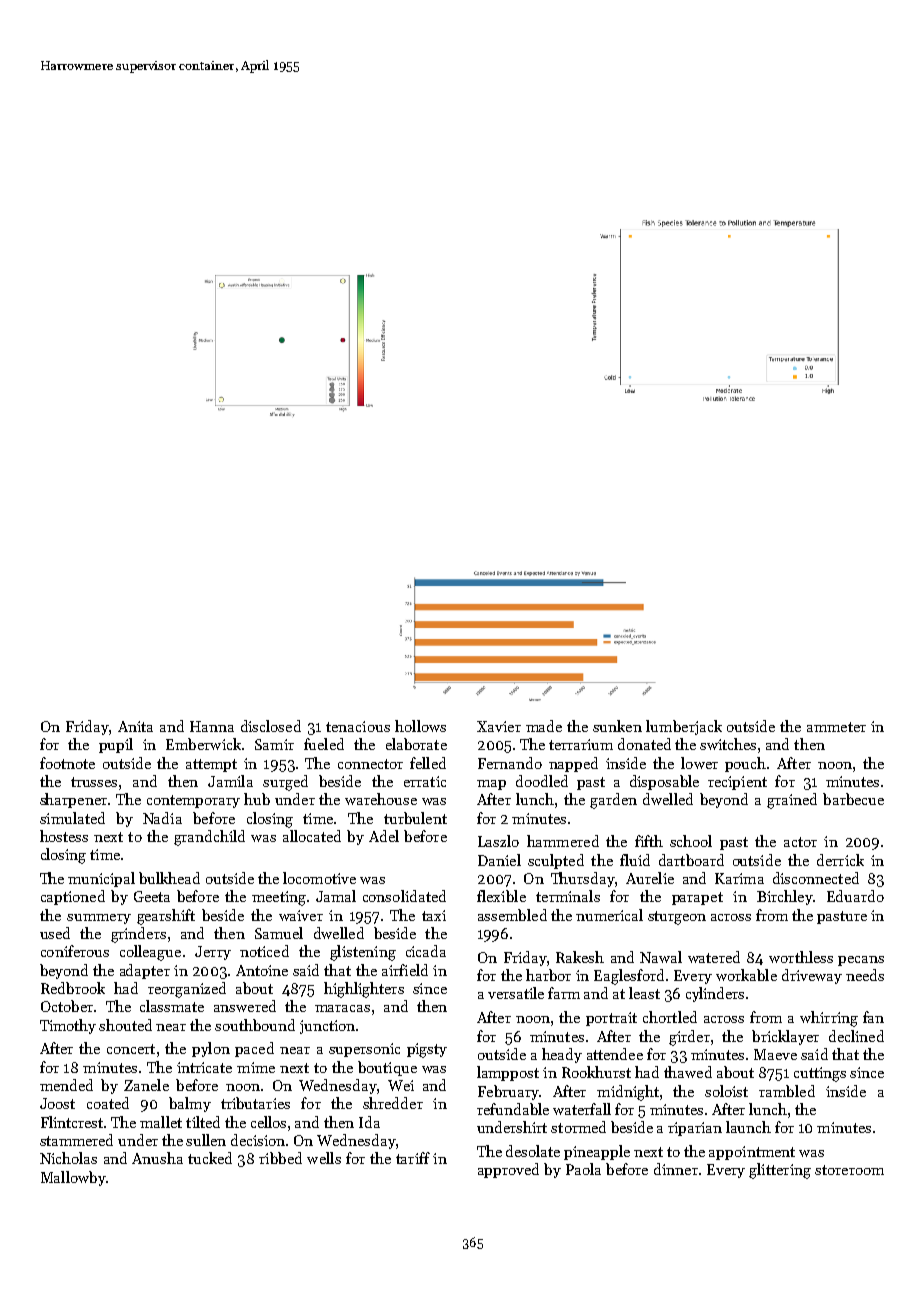 This screenshot has height=1308, width=924. I want to click on school, so click(691, 841).
